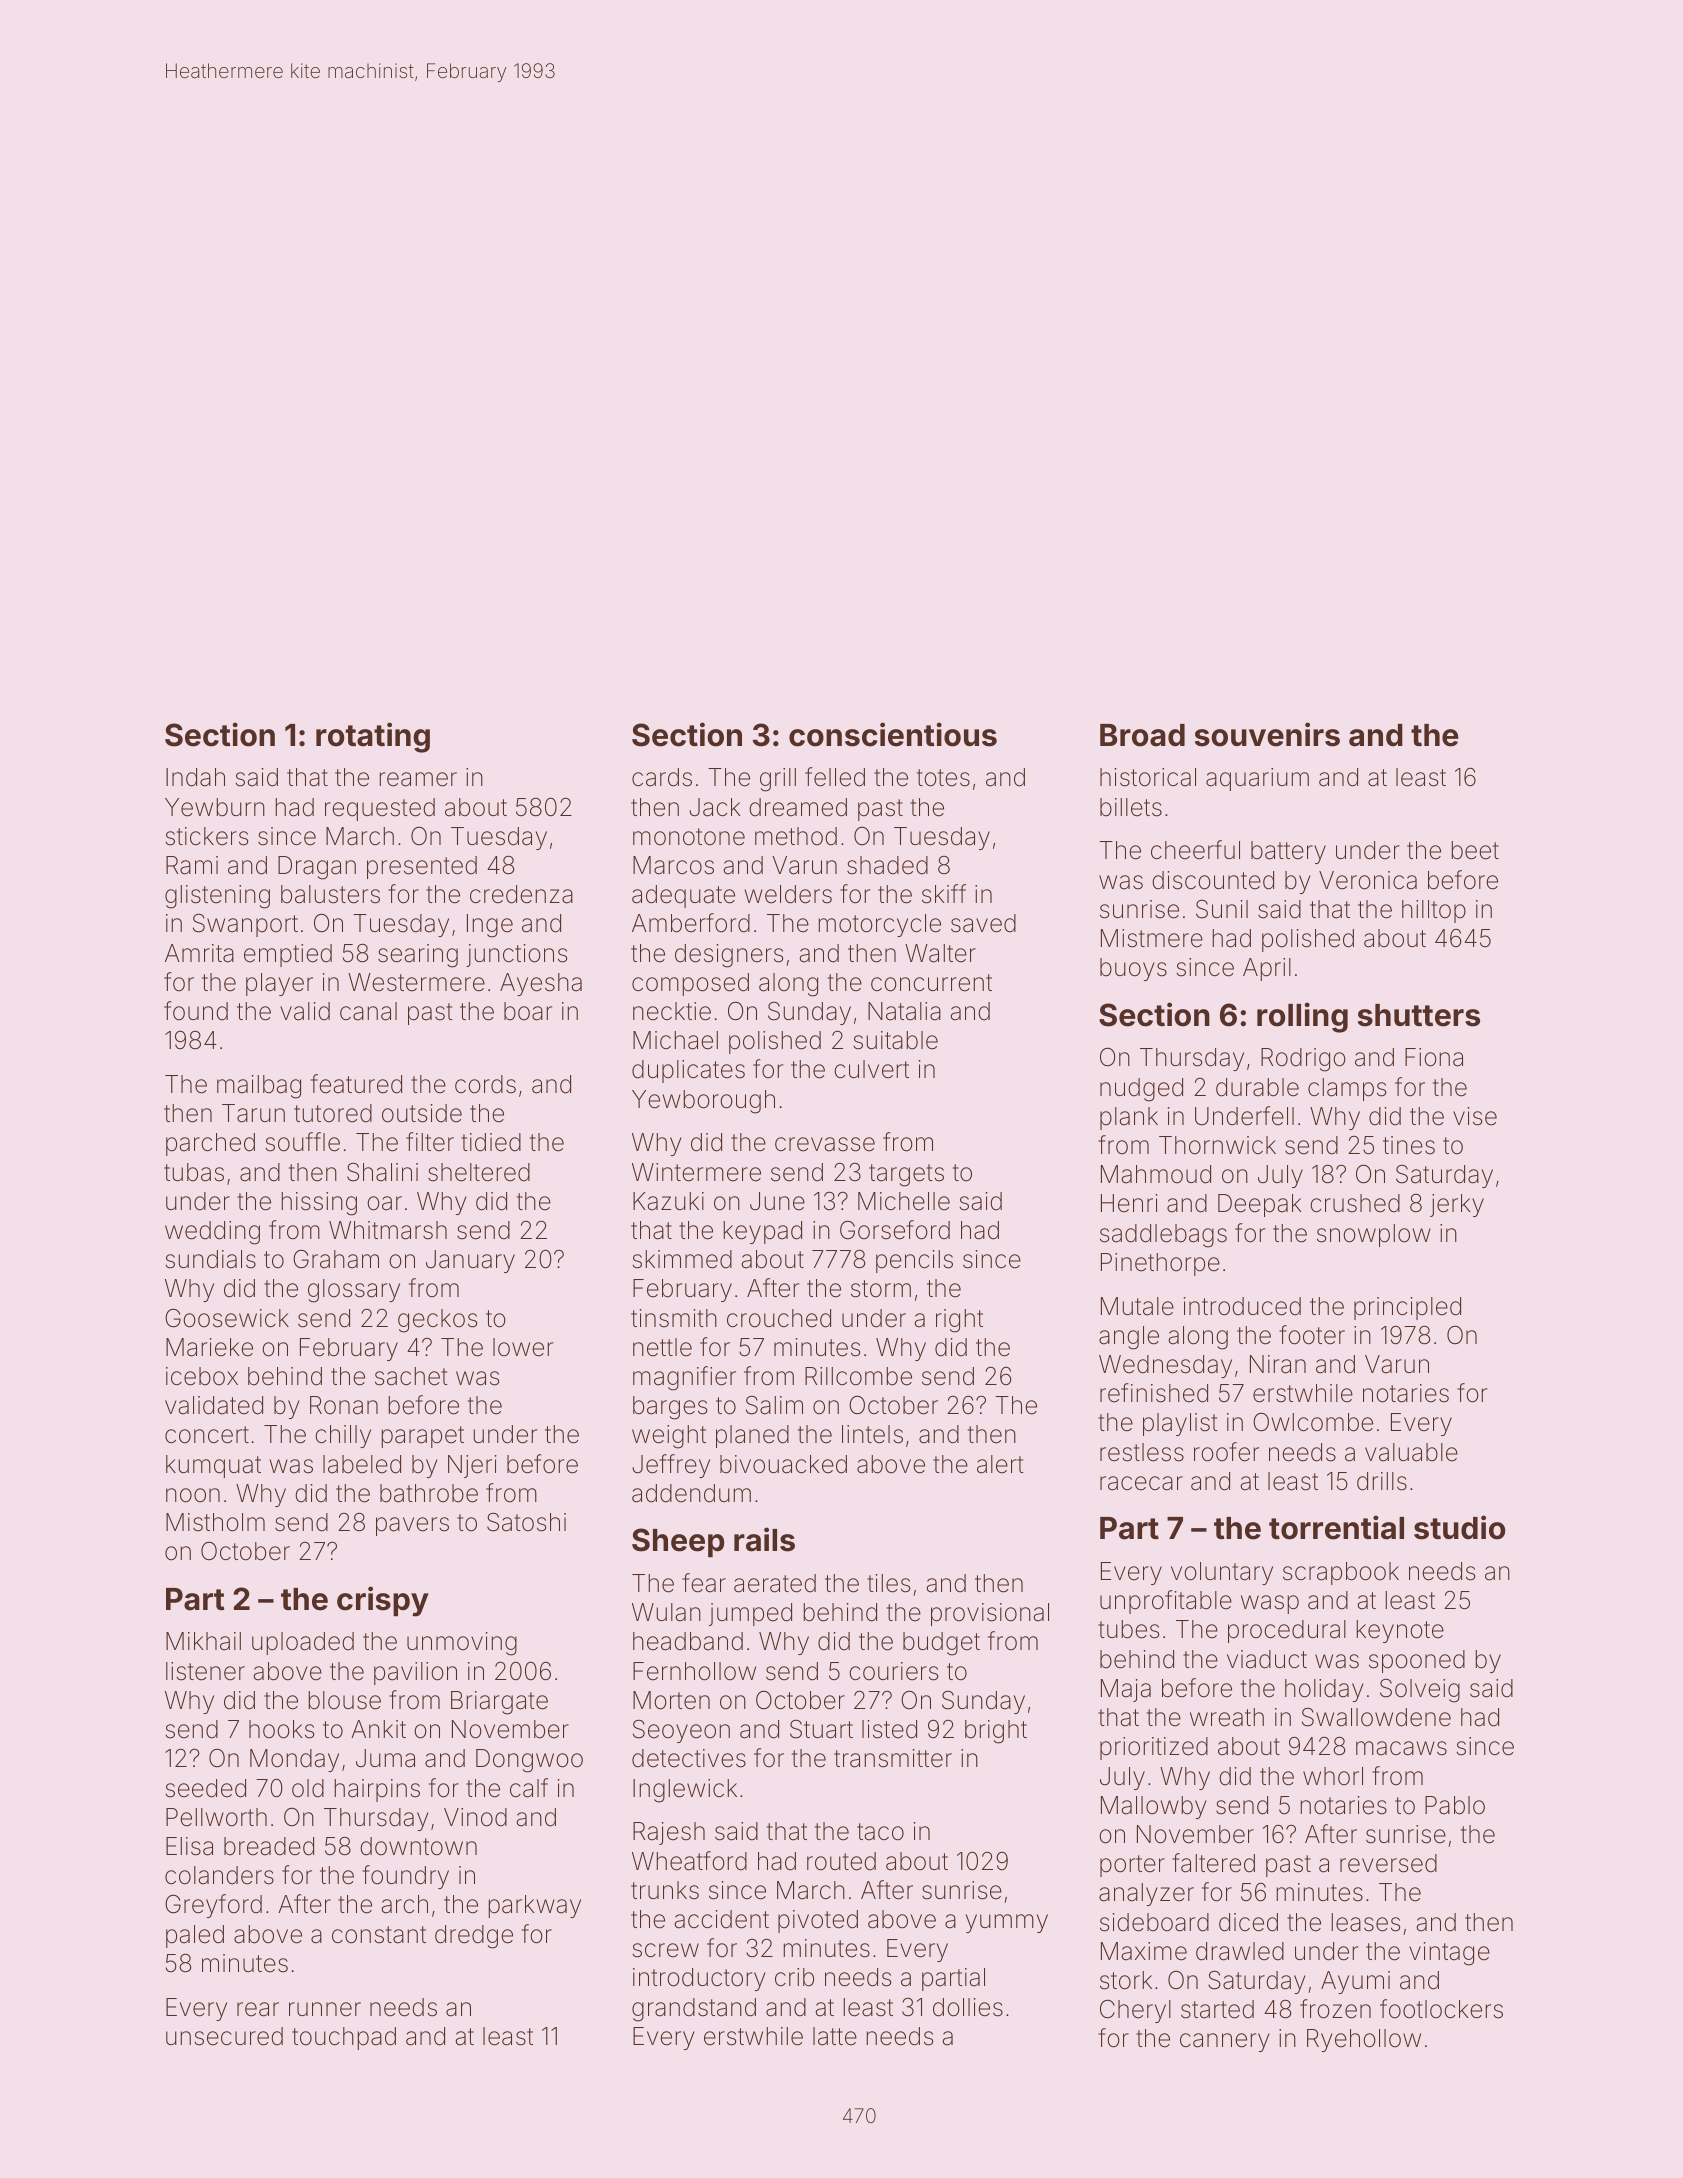 The image size is (1683, 2178). What do you see at coordinates (373, 737) in the screenshot?
I see `rotating` at bounding box center [373, 737].
